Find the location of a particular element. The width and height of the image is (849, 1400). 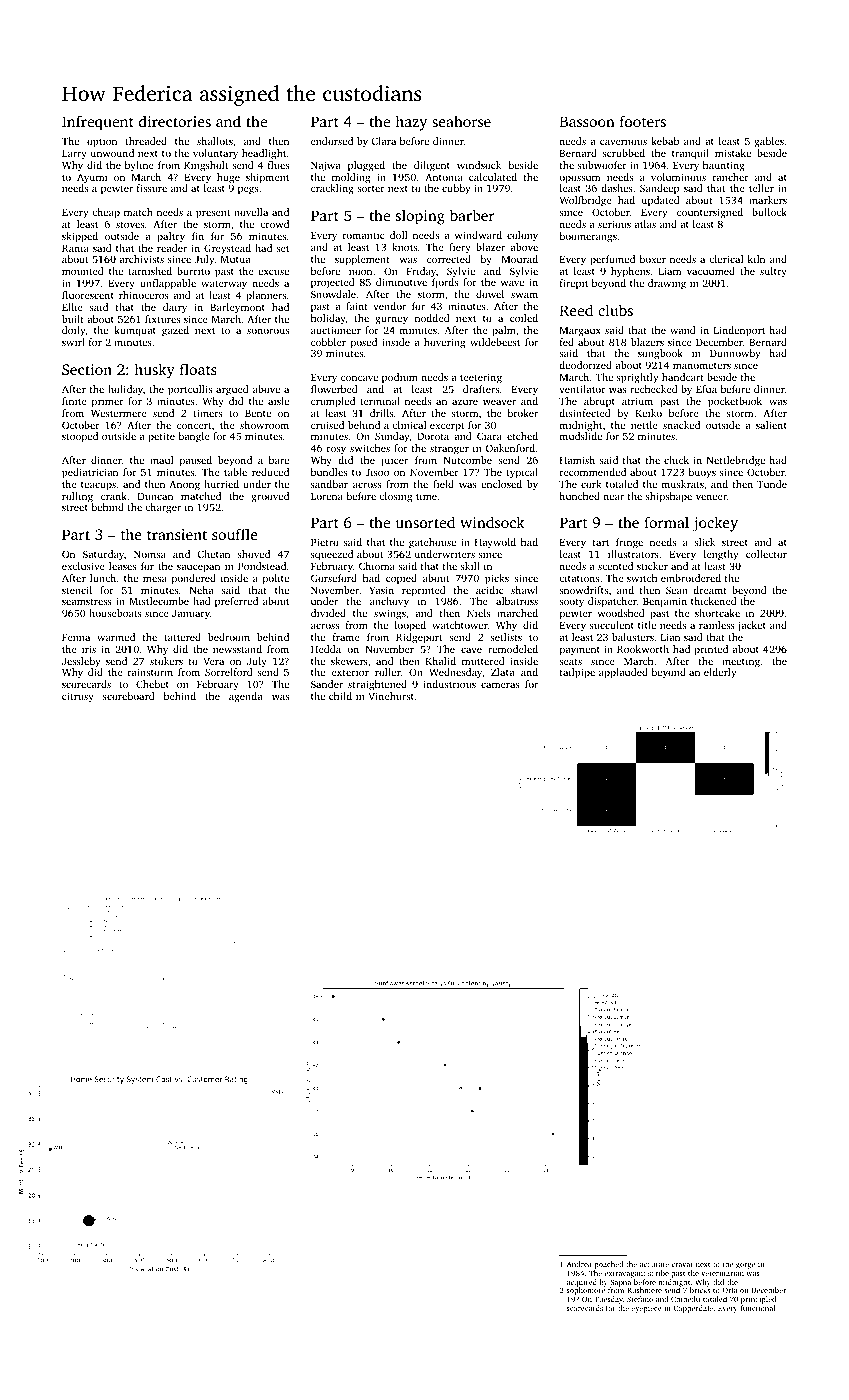

Andrea is located at coordinates (579, 1264).
